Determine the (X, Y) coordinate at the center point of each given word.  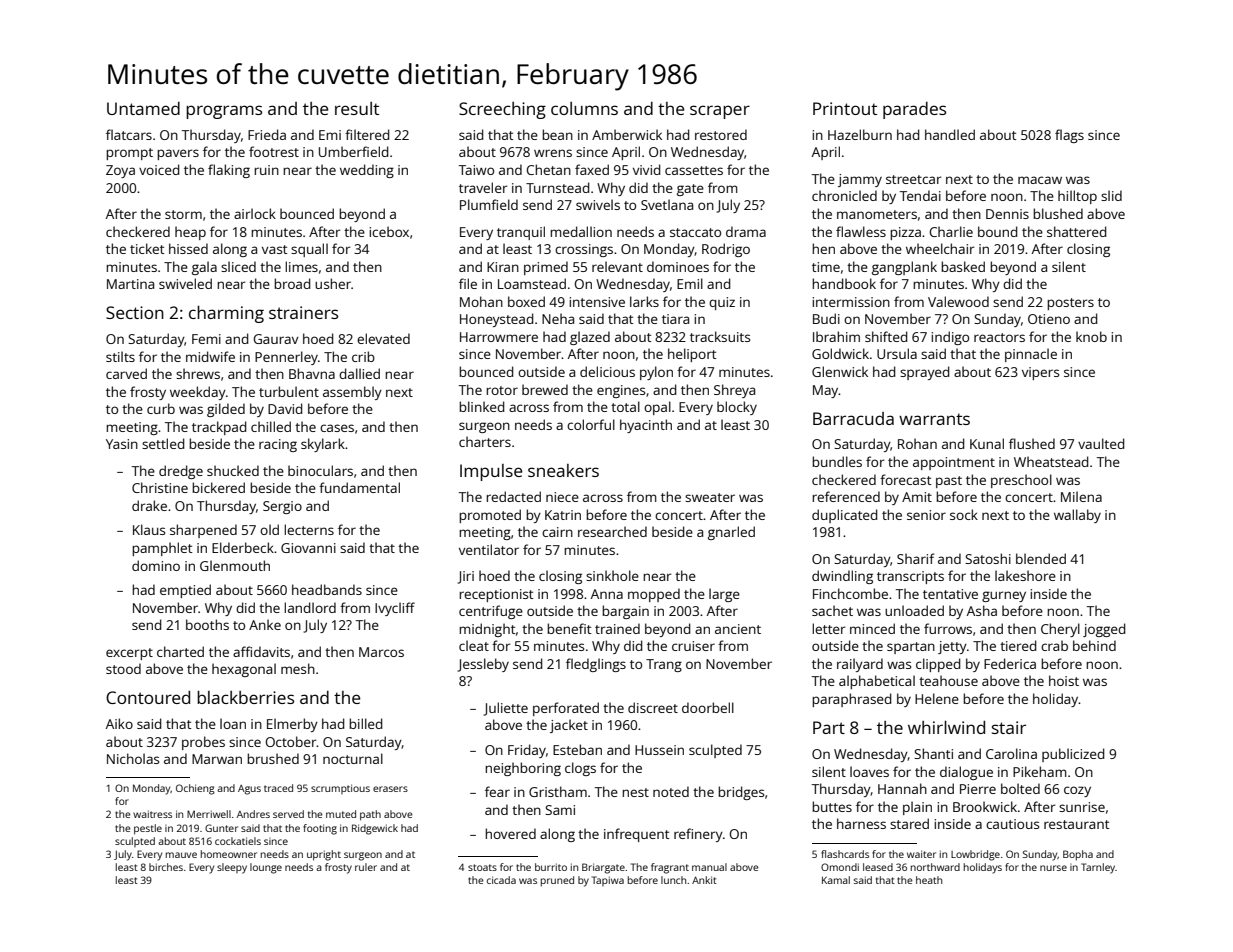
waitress (152, 814)
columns (584, 108)
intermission (851, 302)
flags (1069, 136)
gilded (226, 410)
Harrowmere (499, 337)
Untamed (143, 108)
